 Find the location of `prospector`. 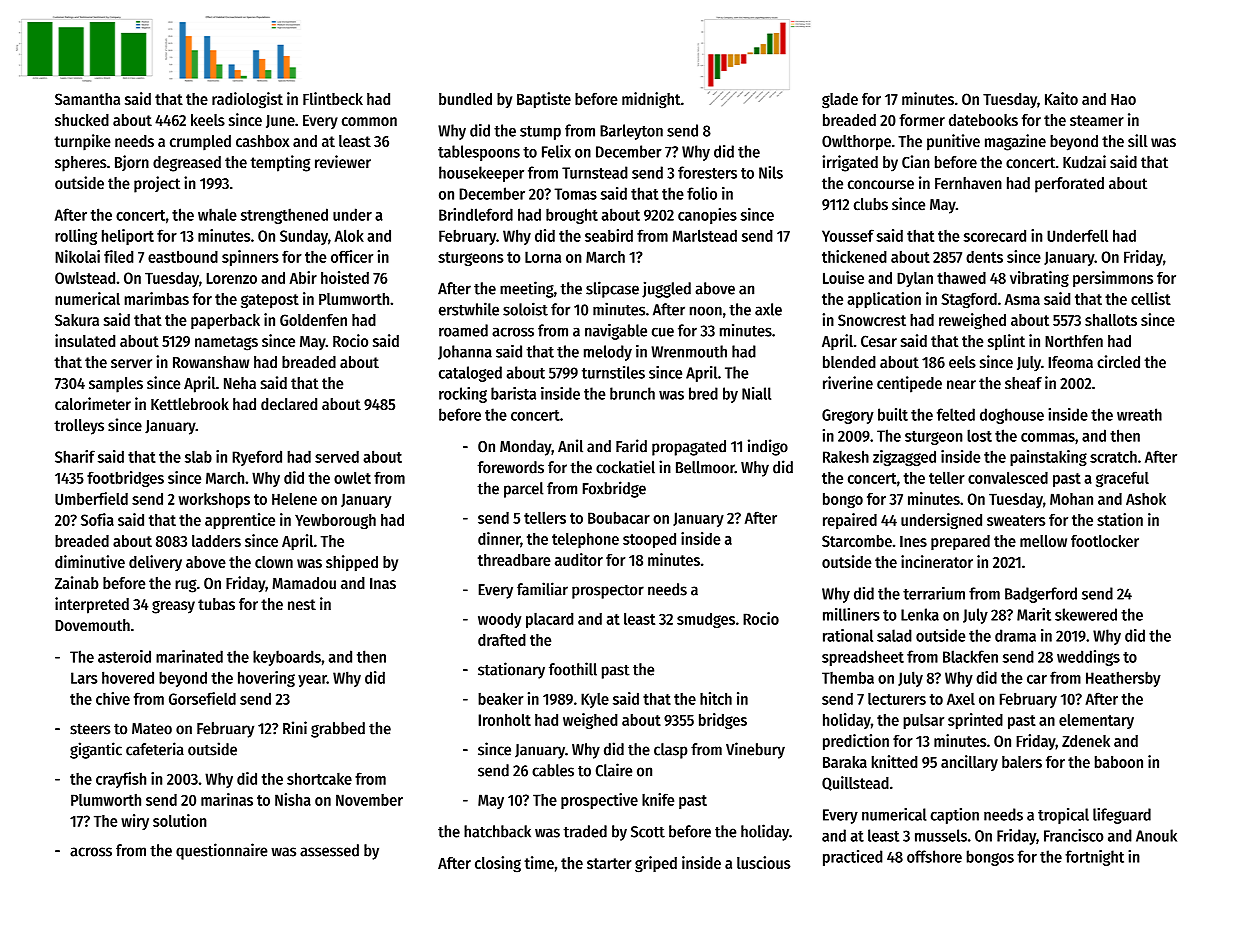

prospector is located at coordinates (608, 592).
